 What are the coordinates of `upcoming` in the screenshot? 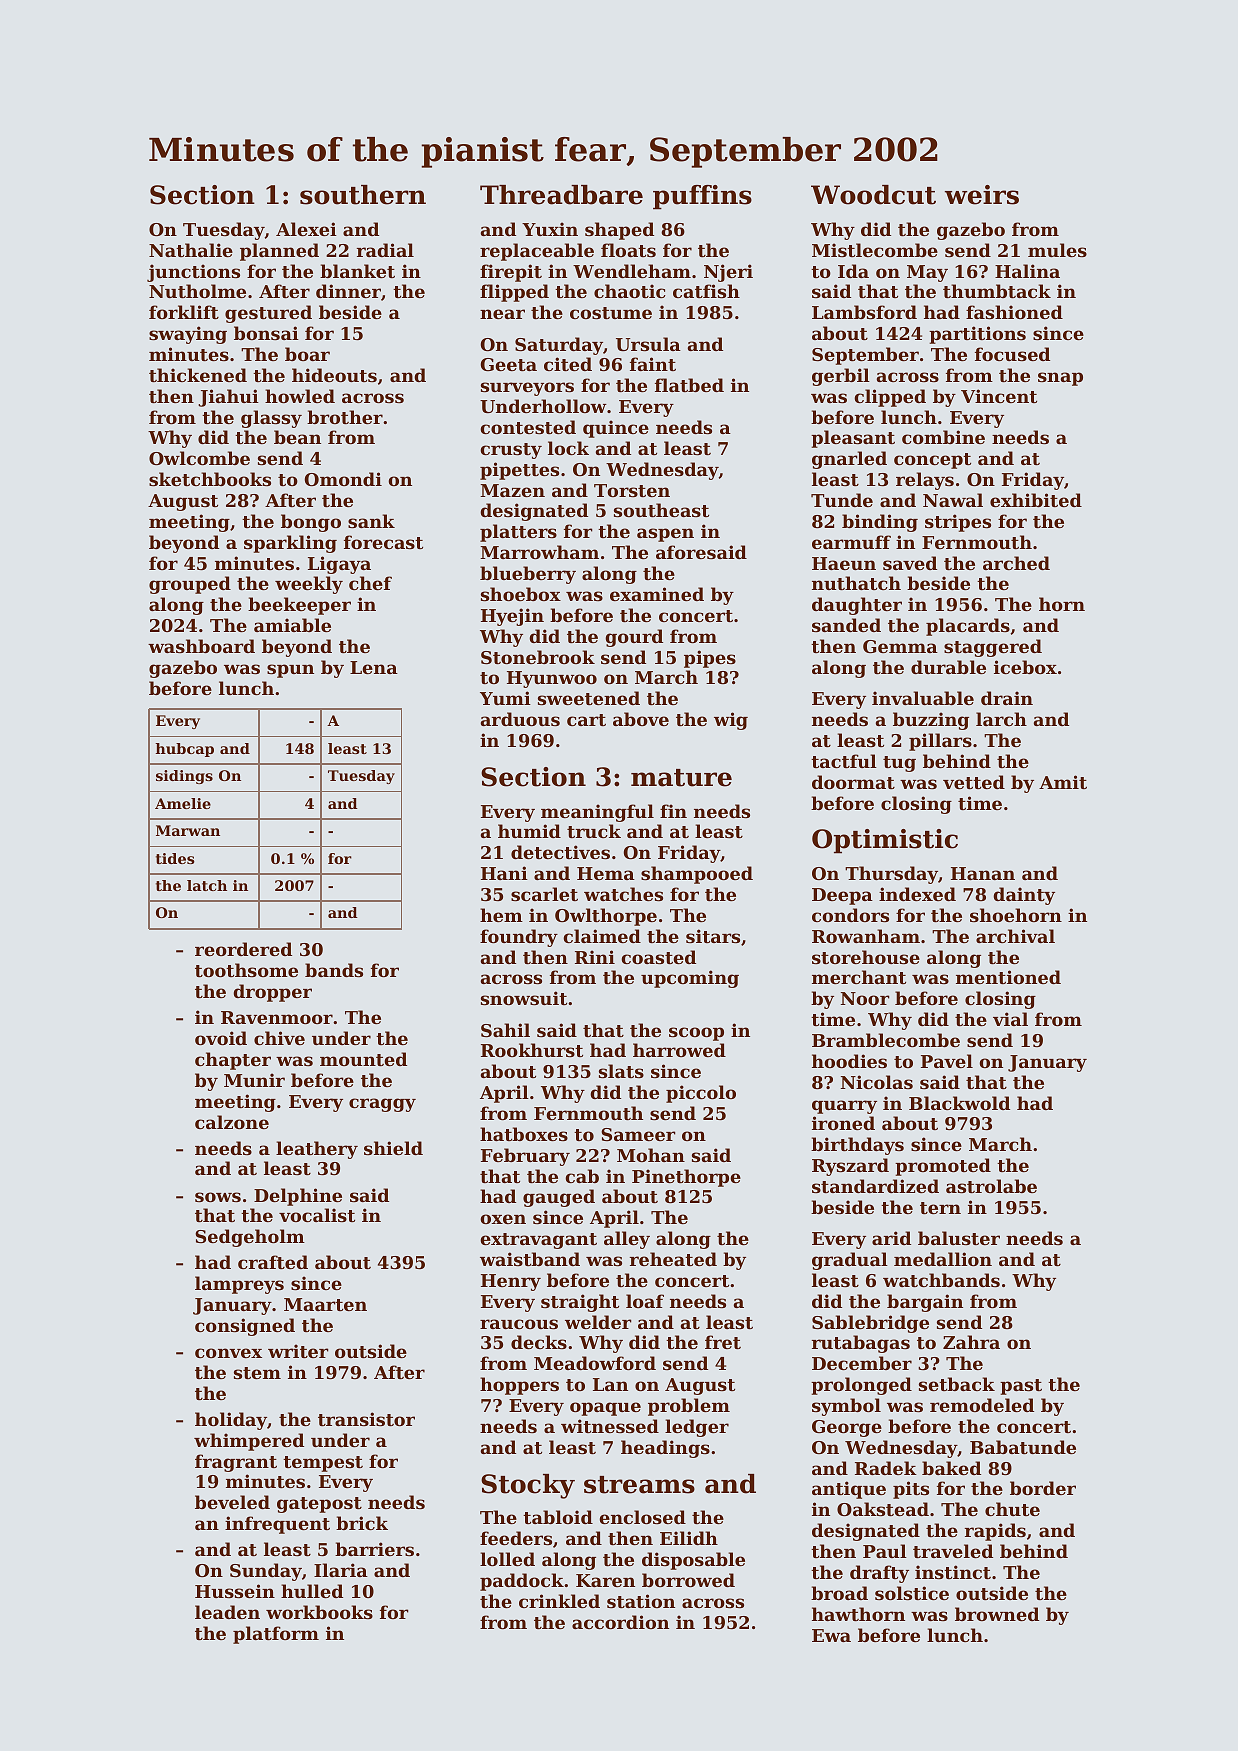 It's located at (690, 979).
